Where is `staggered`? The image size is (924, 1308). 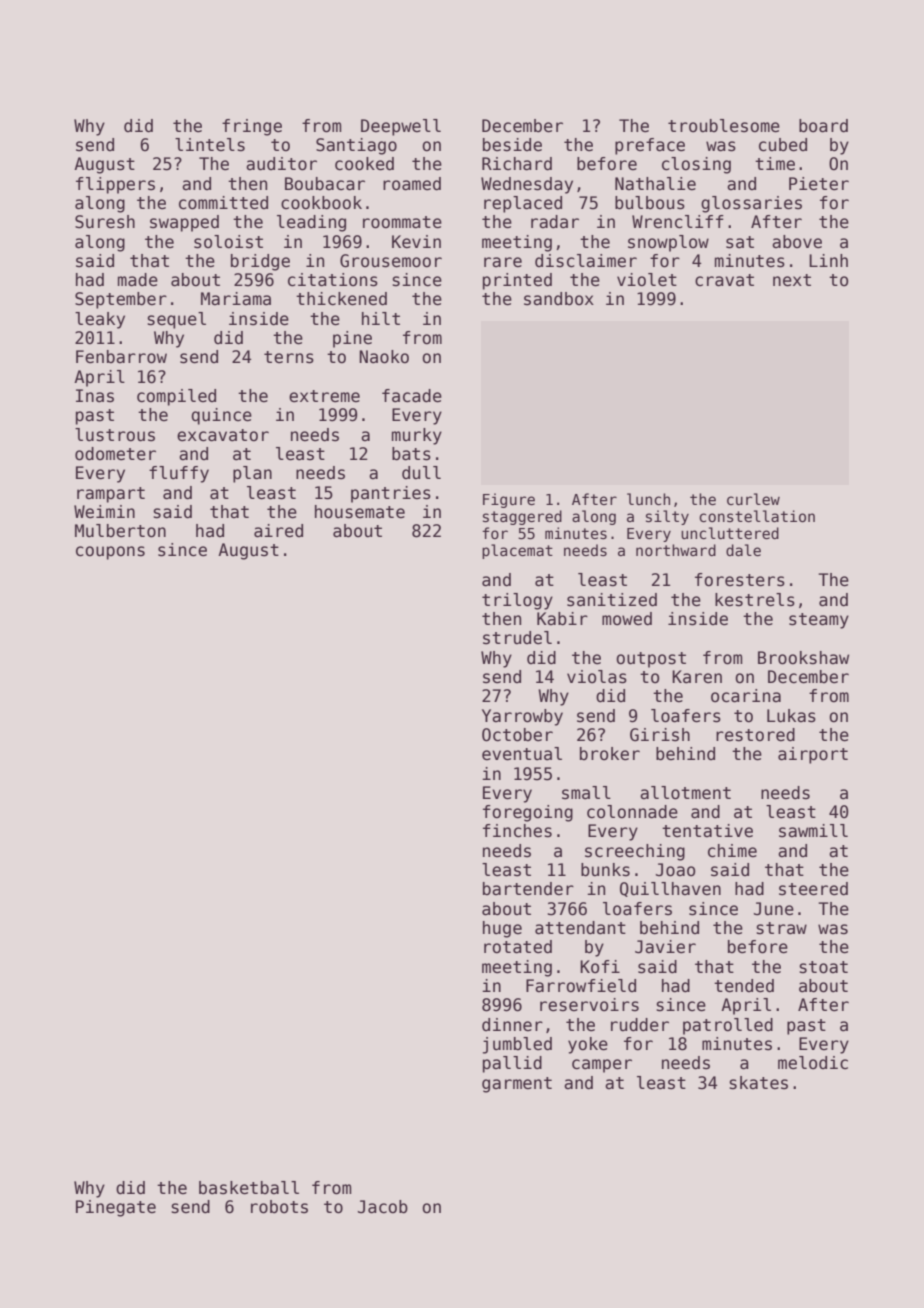
staggered is located at coordinates (522, 517).
